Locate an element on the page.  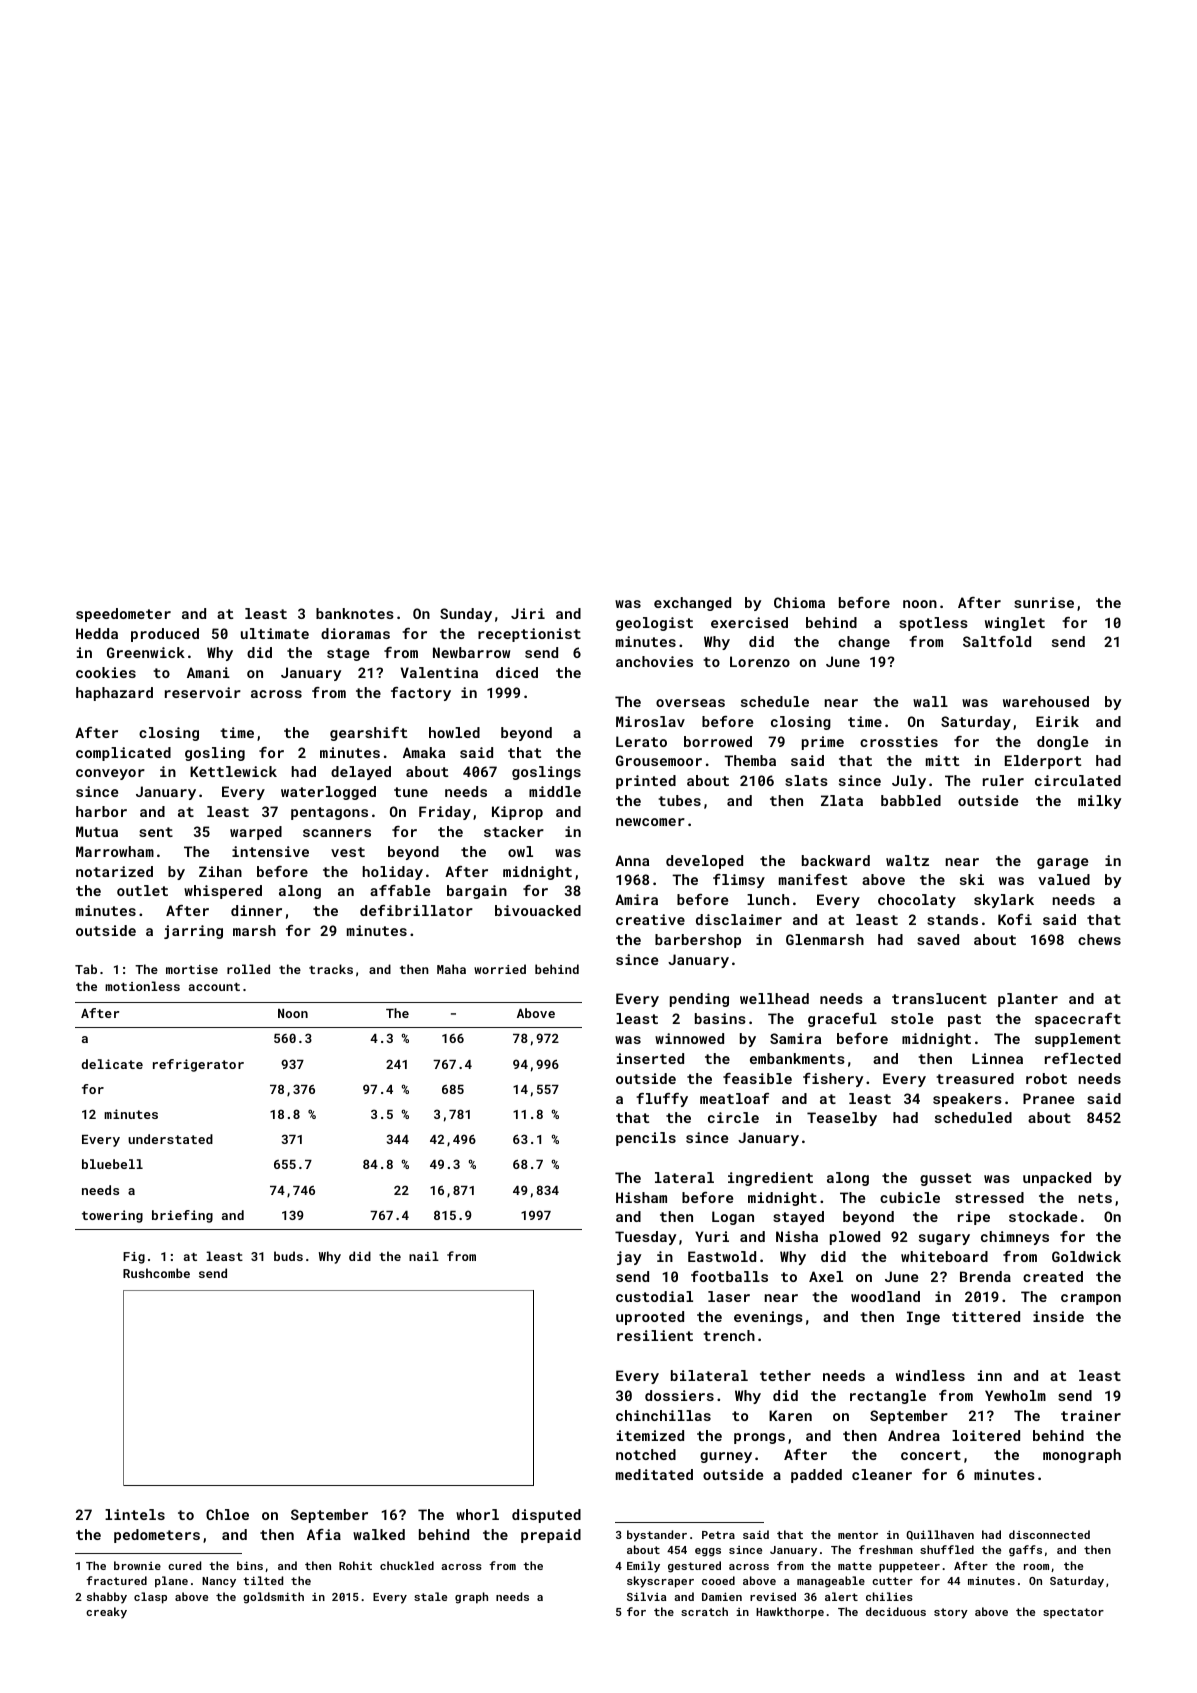
whispered is located at coordinates (223, 892).
